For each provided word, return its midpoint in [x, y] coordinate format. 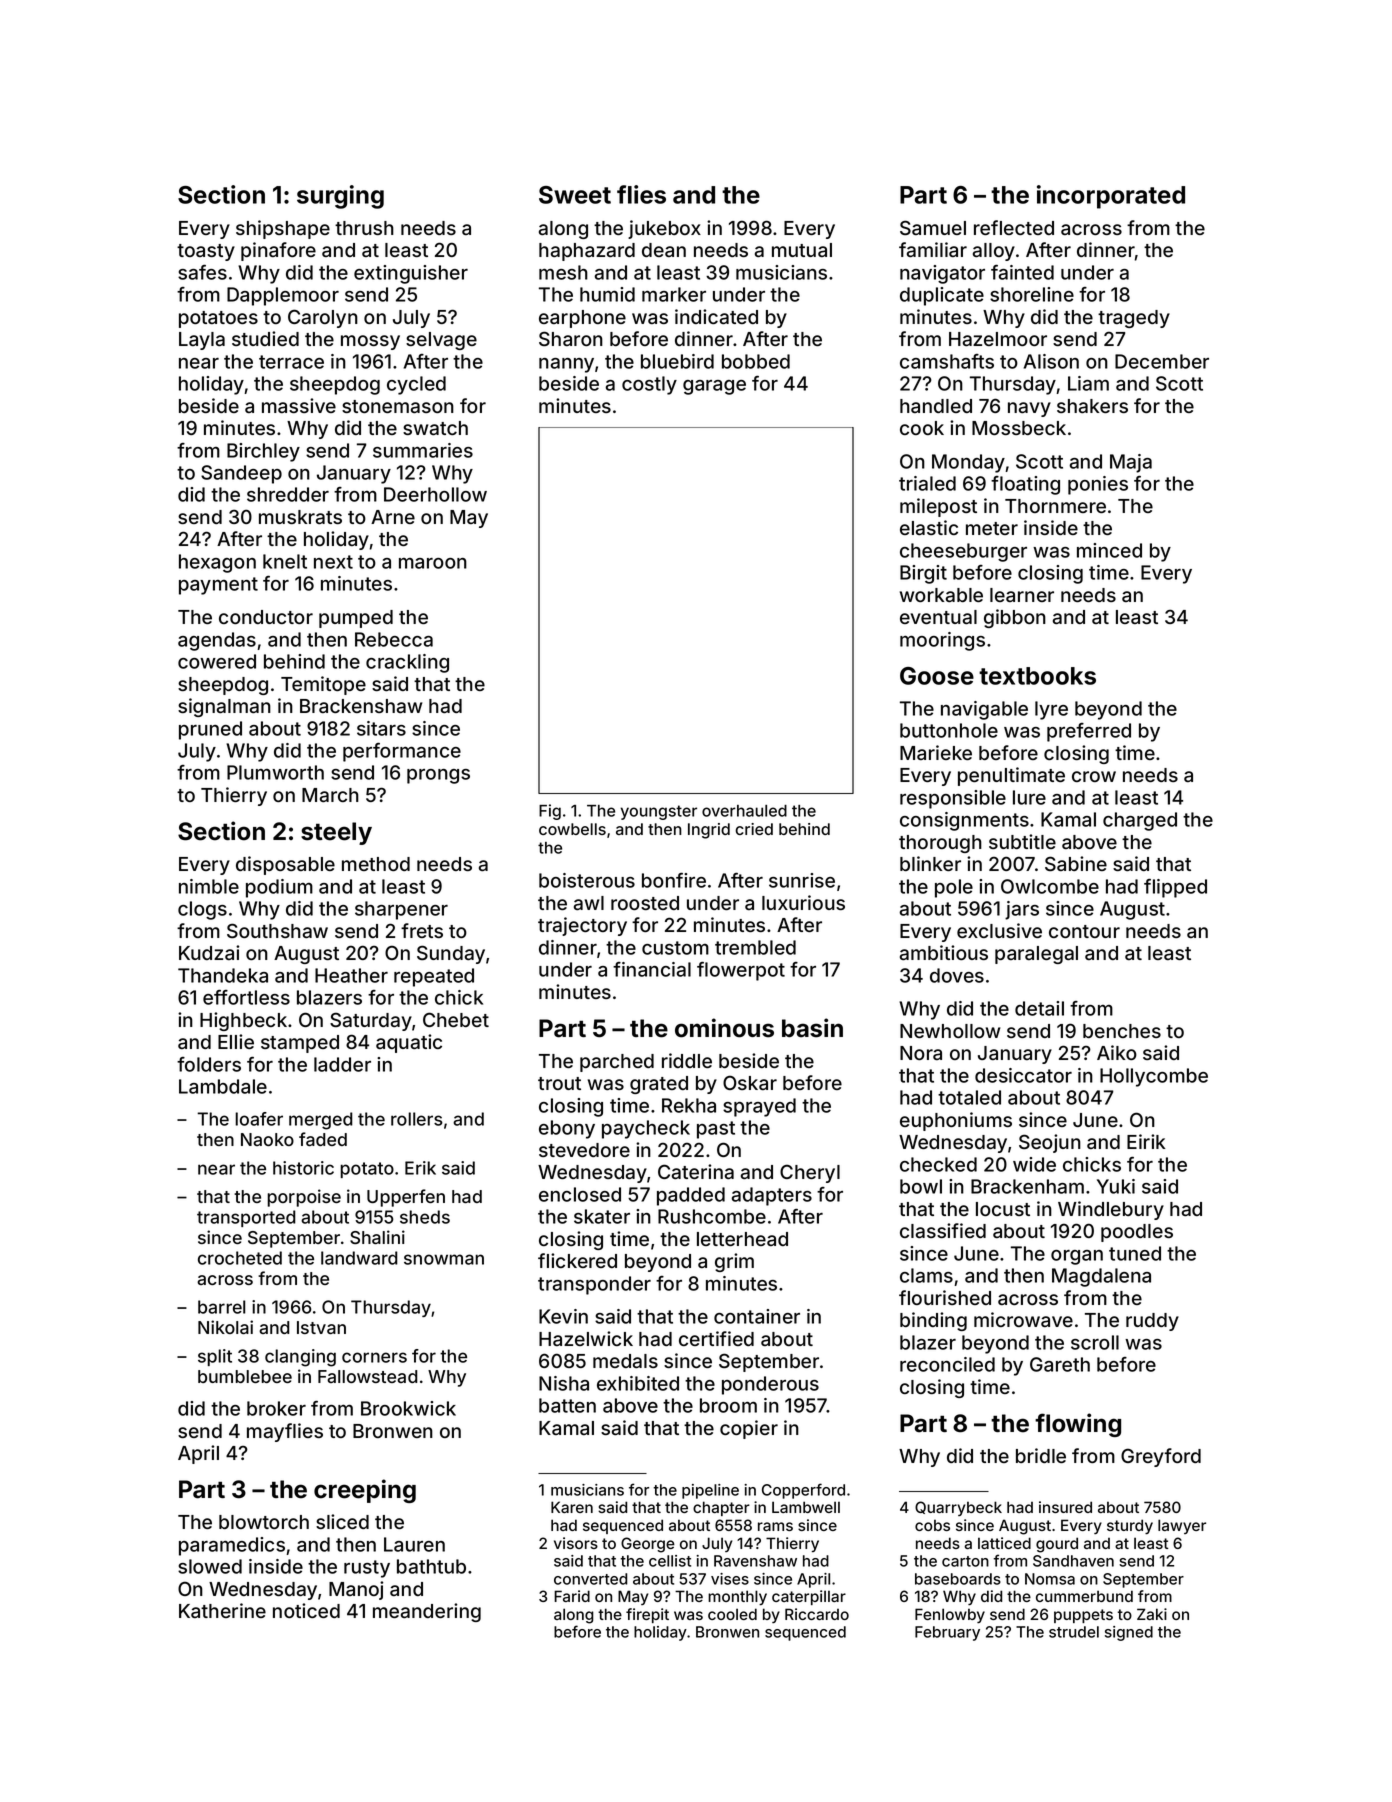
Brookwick [408, 1408]
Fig [550, 812]
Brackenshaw [361, 706]
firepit [647, 1615]
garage [714, 387]
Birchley [263, 452]
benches [1122, 1031]
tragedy [1134, 319]
